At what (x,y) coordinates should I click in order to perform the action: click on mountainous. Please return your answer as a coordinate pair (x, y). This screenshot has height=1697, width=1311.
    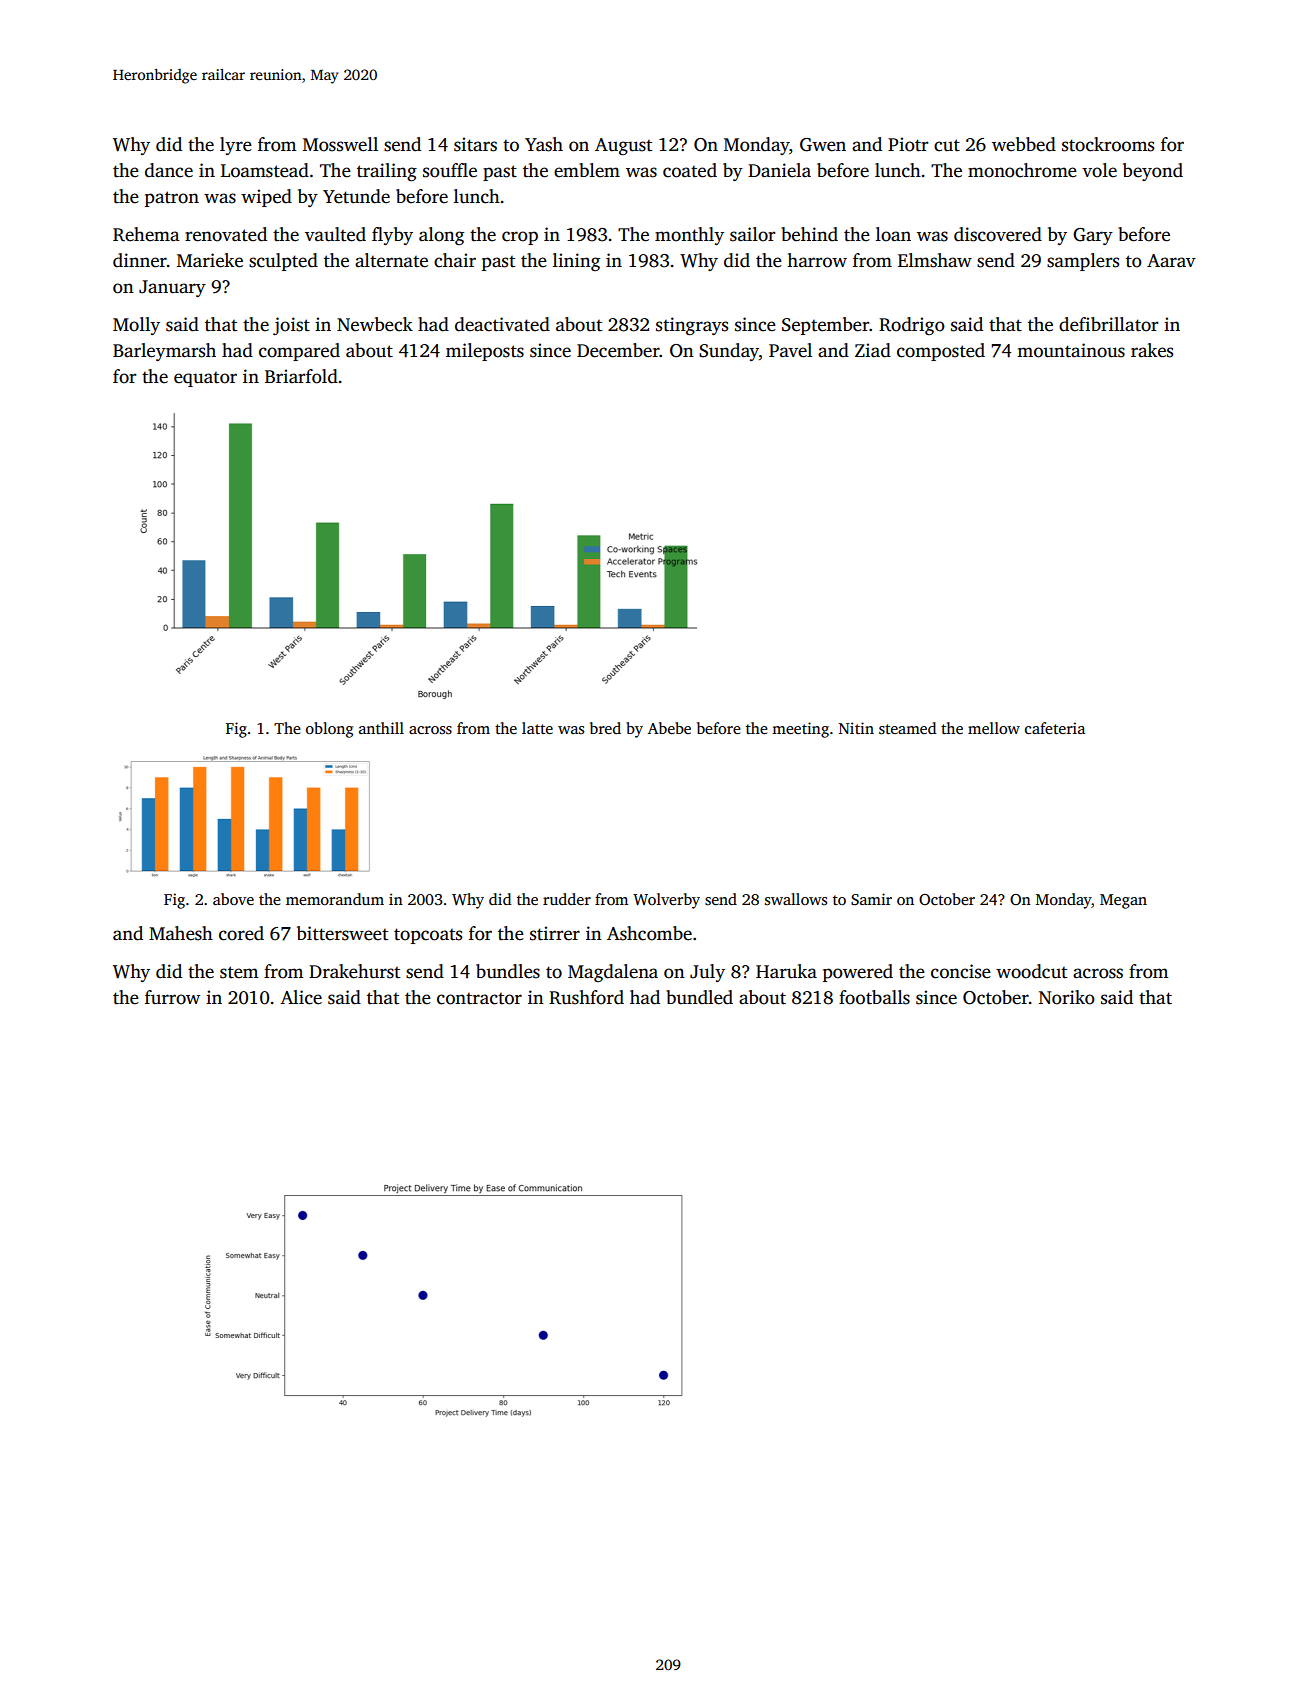
    Looking at the image, I should click on (1071, 350).
